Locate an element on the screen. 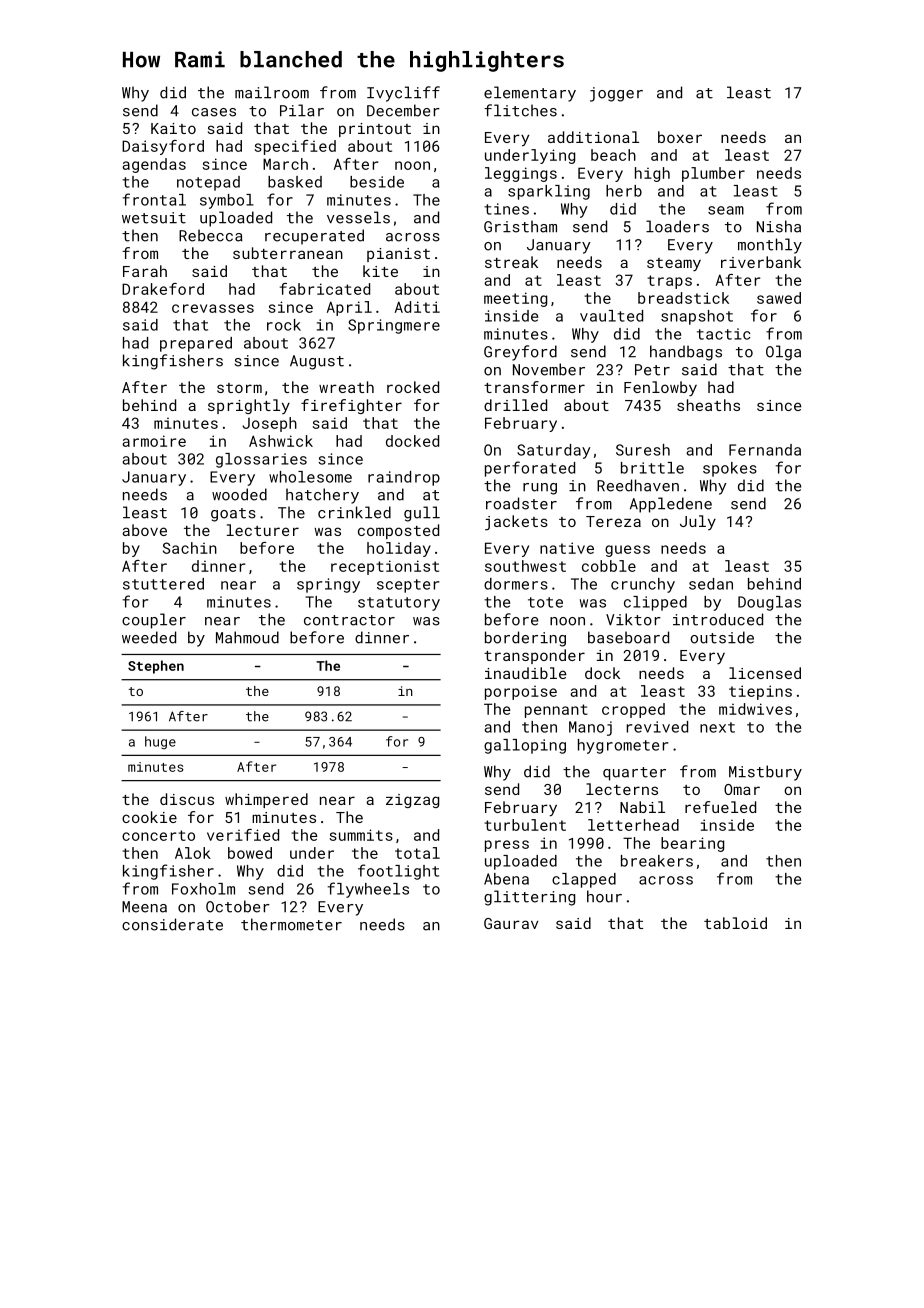 The image size is (924, 1308). Gaurav is located at coordinates (511, 923).
